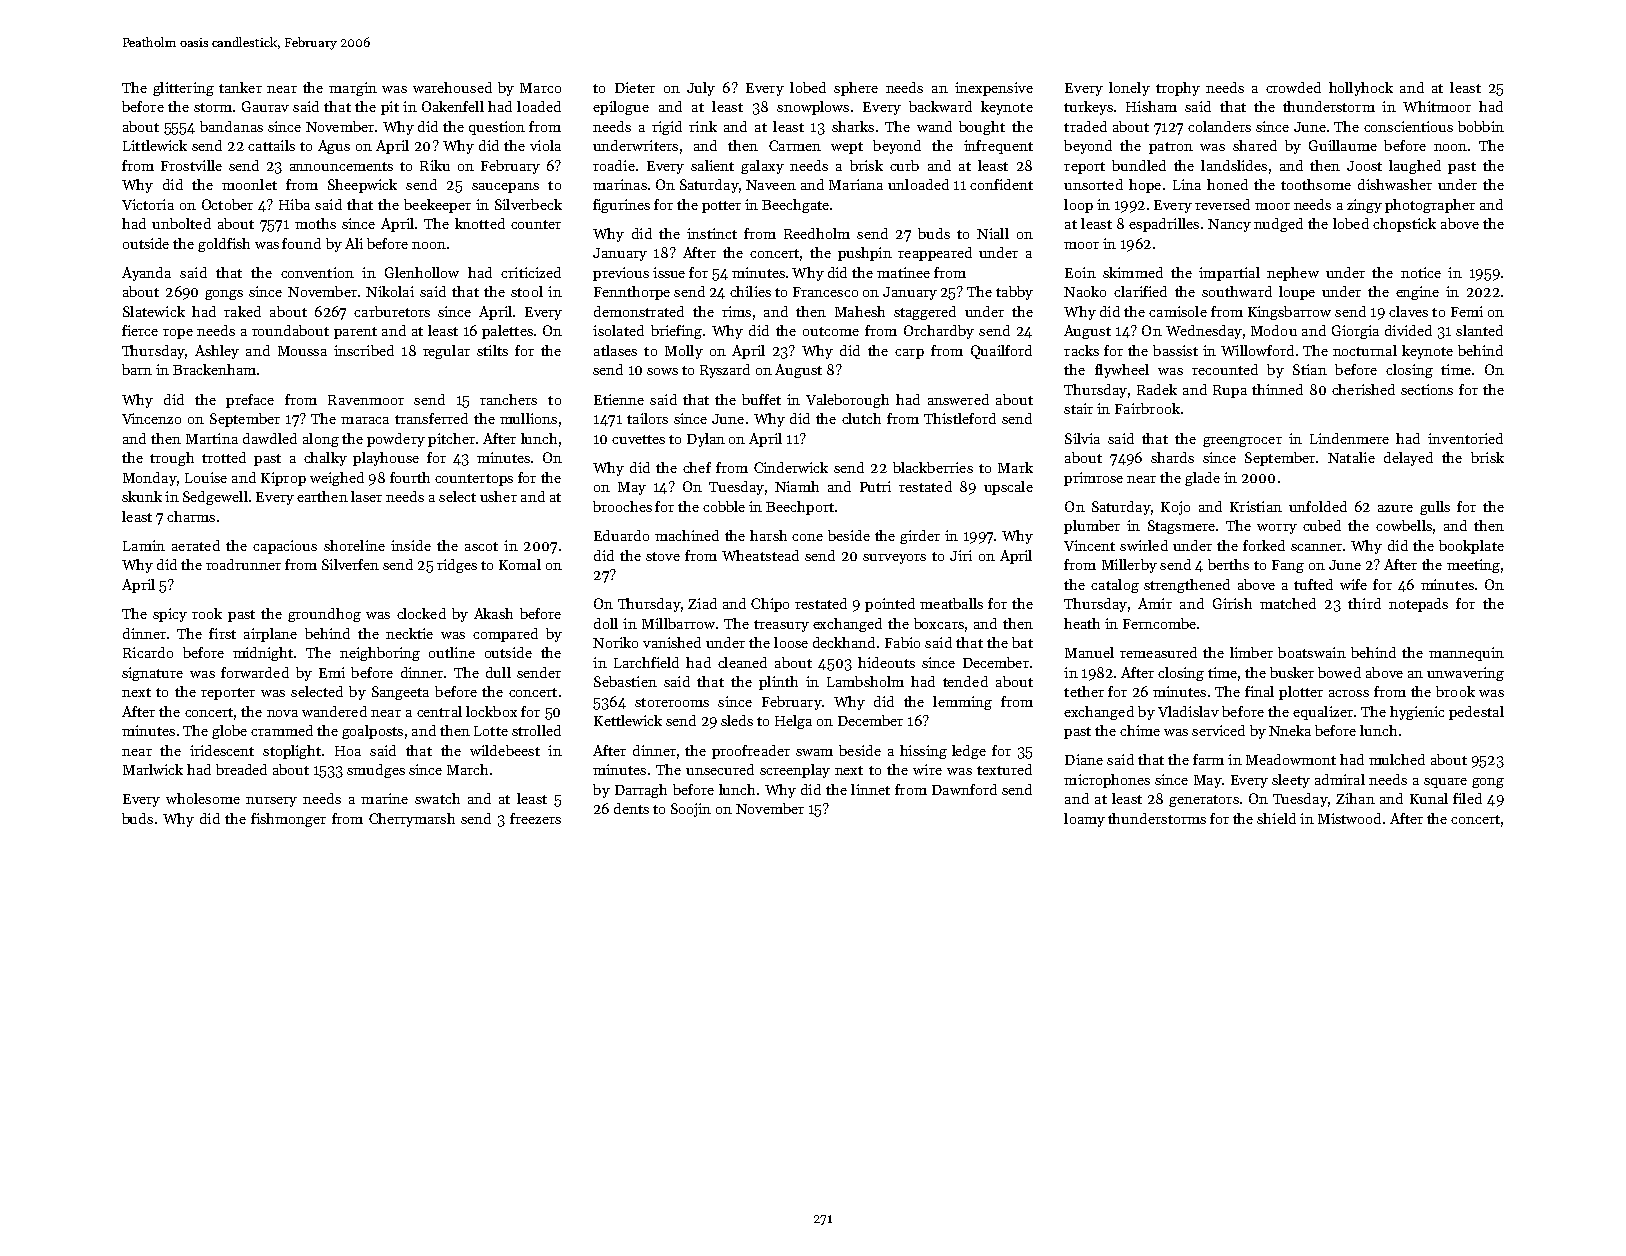 The image size is (1626, 1256). I want to click on treasury, so click(781, 626).
